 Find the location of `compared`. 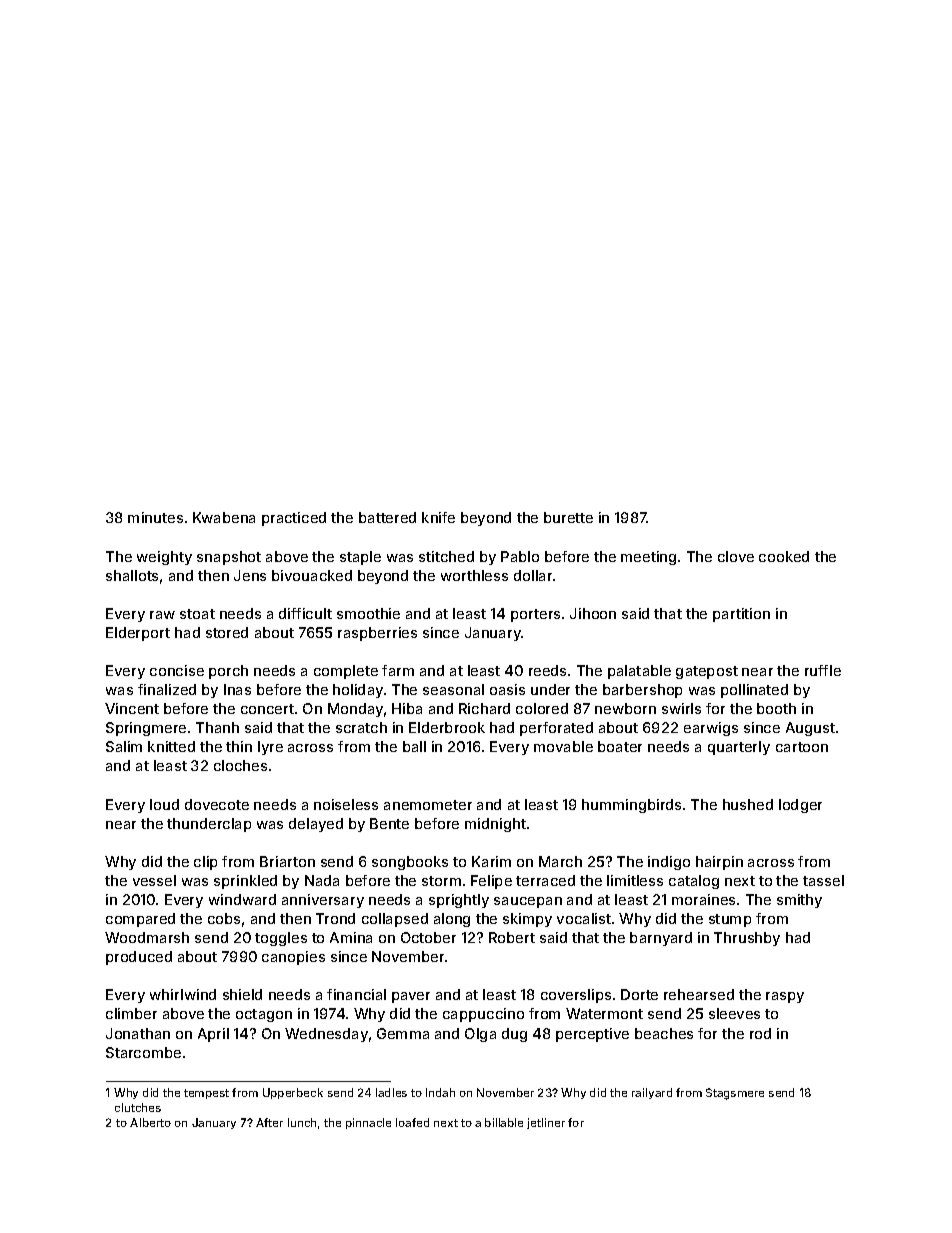

compared is located at coordinates (140, 920).
